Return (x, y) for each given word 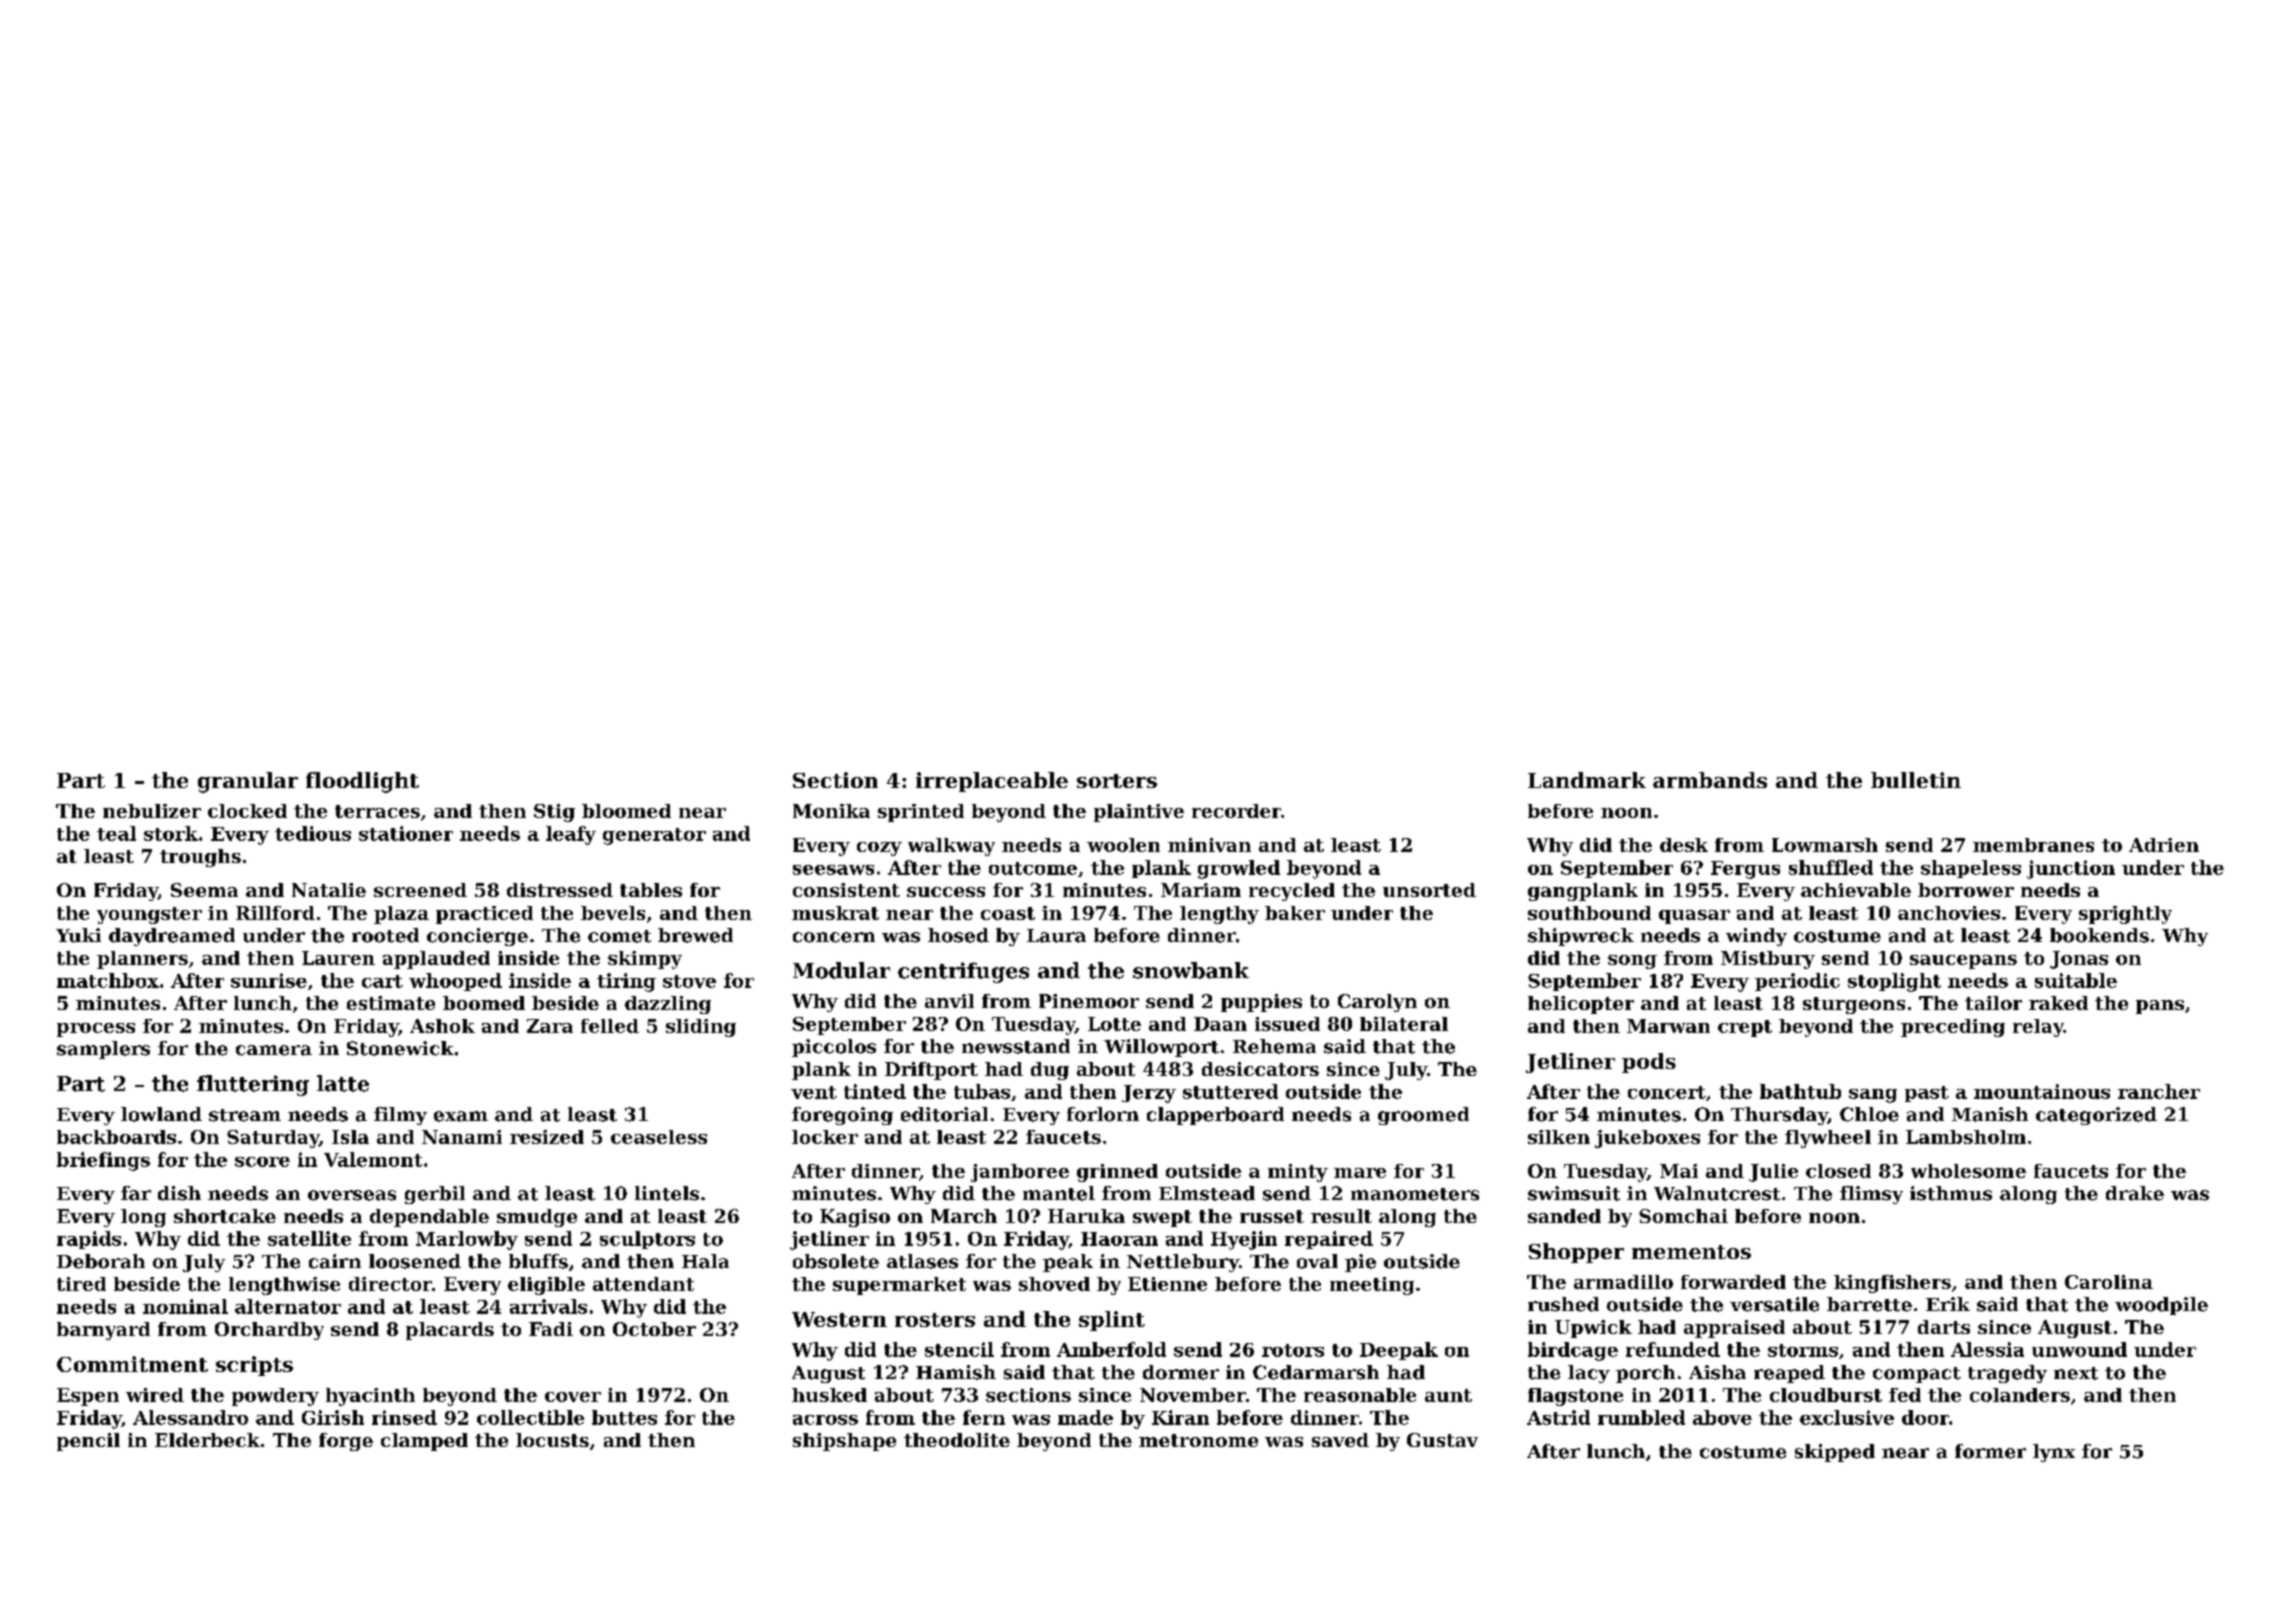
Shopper (1576, 1253)
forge (346, 1442)
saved (1340, 1440)
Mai (1679, 1171)
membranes (2033, 845)
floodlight (362, 782)
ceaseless (659, 1137)
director (390, 1284)
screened (420, 890)
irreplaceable (992, 782)
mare (1360, 1173)
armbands (1710, 780)
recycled (1292, 892)
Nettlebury (1183, 1263)
